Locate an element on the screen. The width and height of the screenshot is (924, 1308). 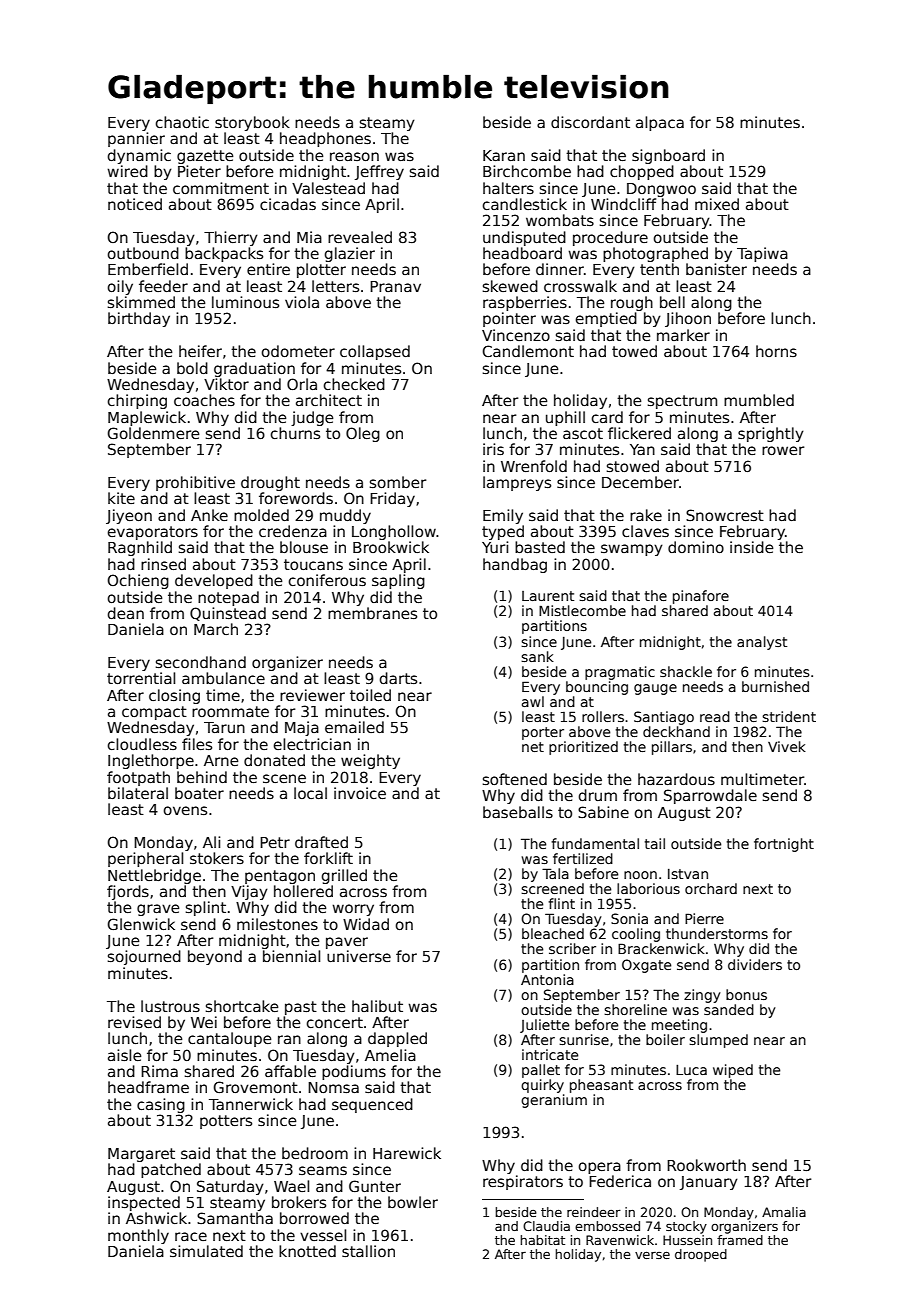
torrential is located at coordinates (141, 678).
